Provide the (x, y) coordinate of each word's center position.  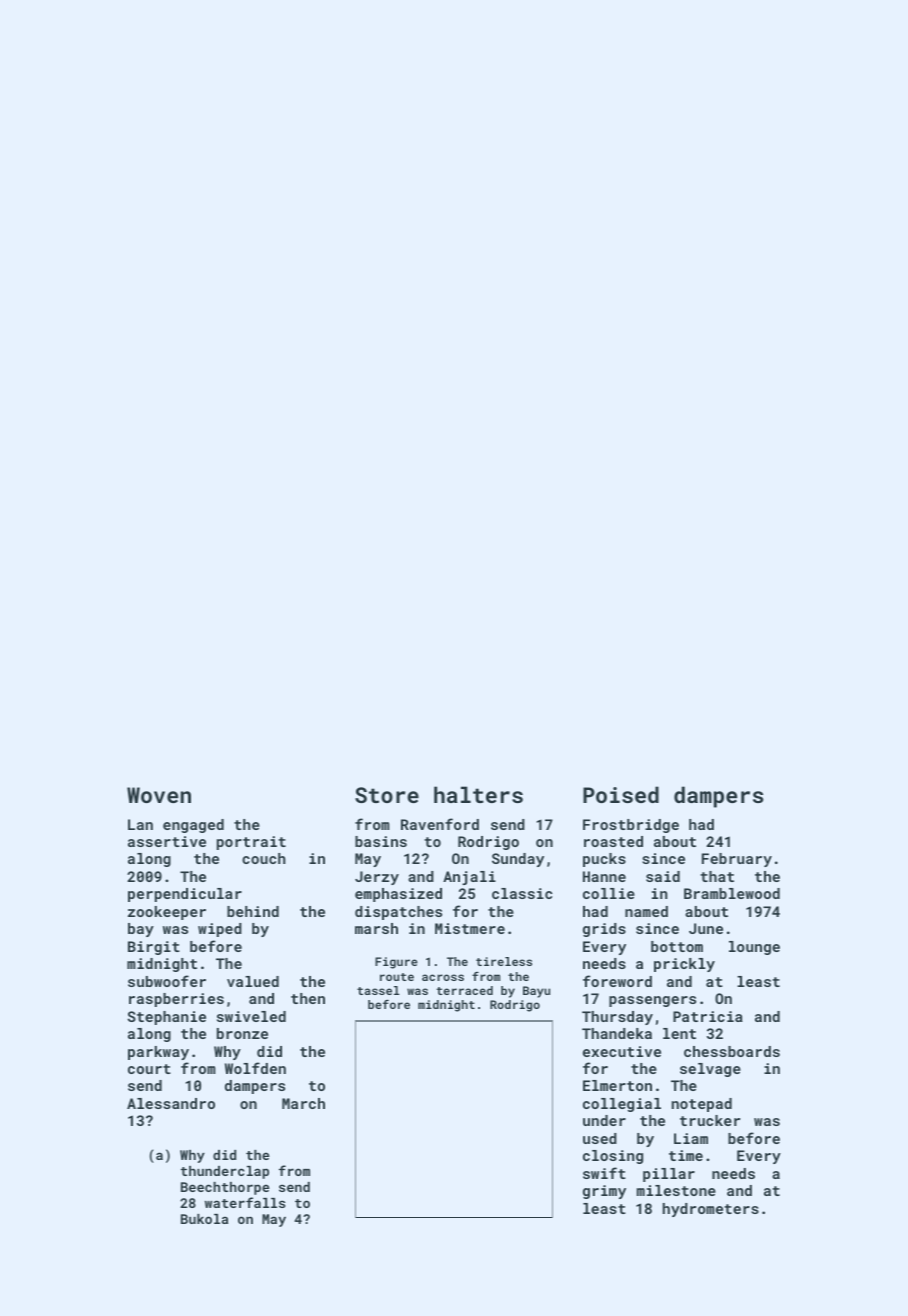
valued (253, 981)
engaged (193, 826)
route (397, 977)
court (149, 1069)
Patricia (708, 1016)
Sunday (518, 860)
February (737, 860)
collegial (622, 1105)
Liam (691, 1138)
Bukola (204, 1219)
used (600, 1138)
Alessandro (171, 1103)
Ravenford (440, 824)
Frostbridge (631, 826)
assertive (167, 841)
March (303, 1103)
